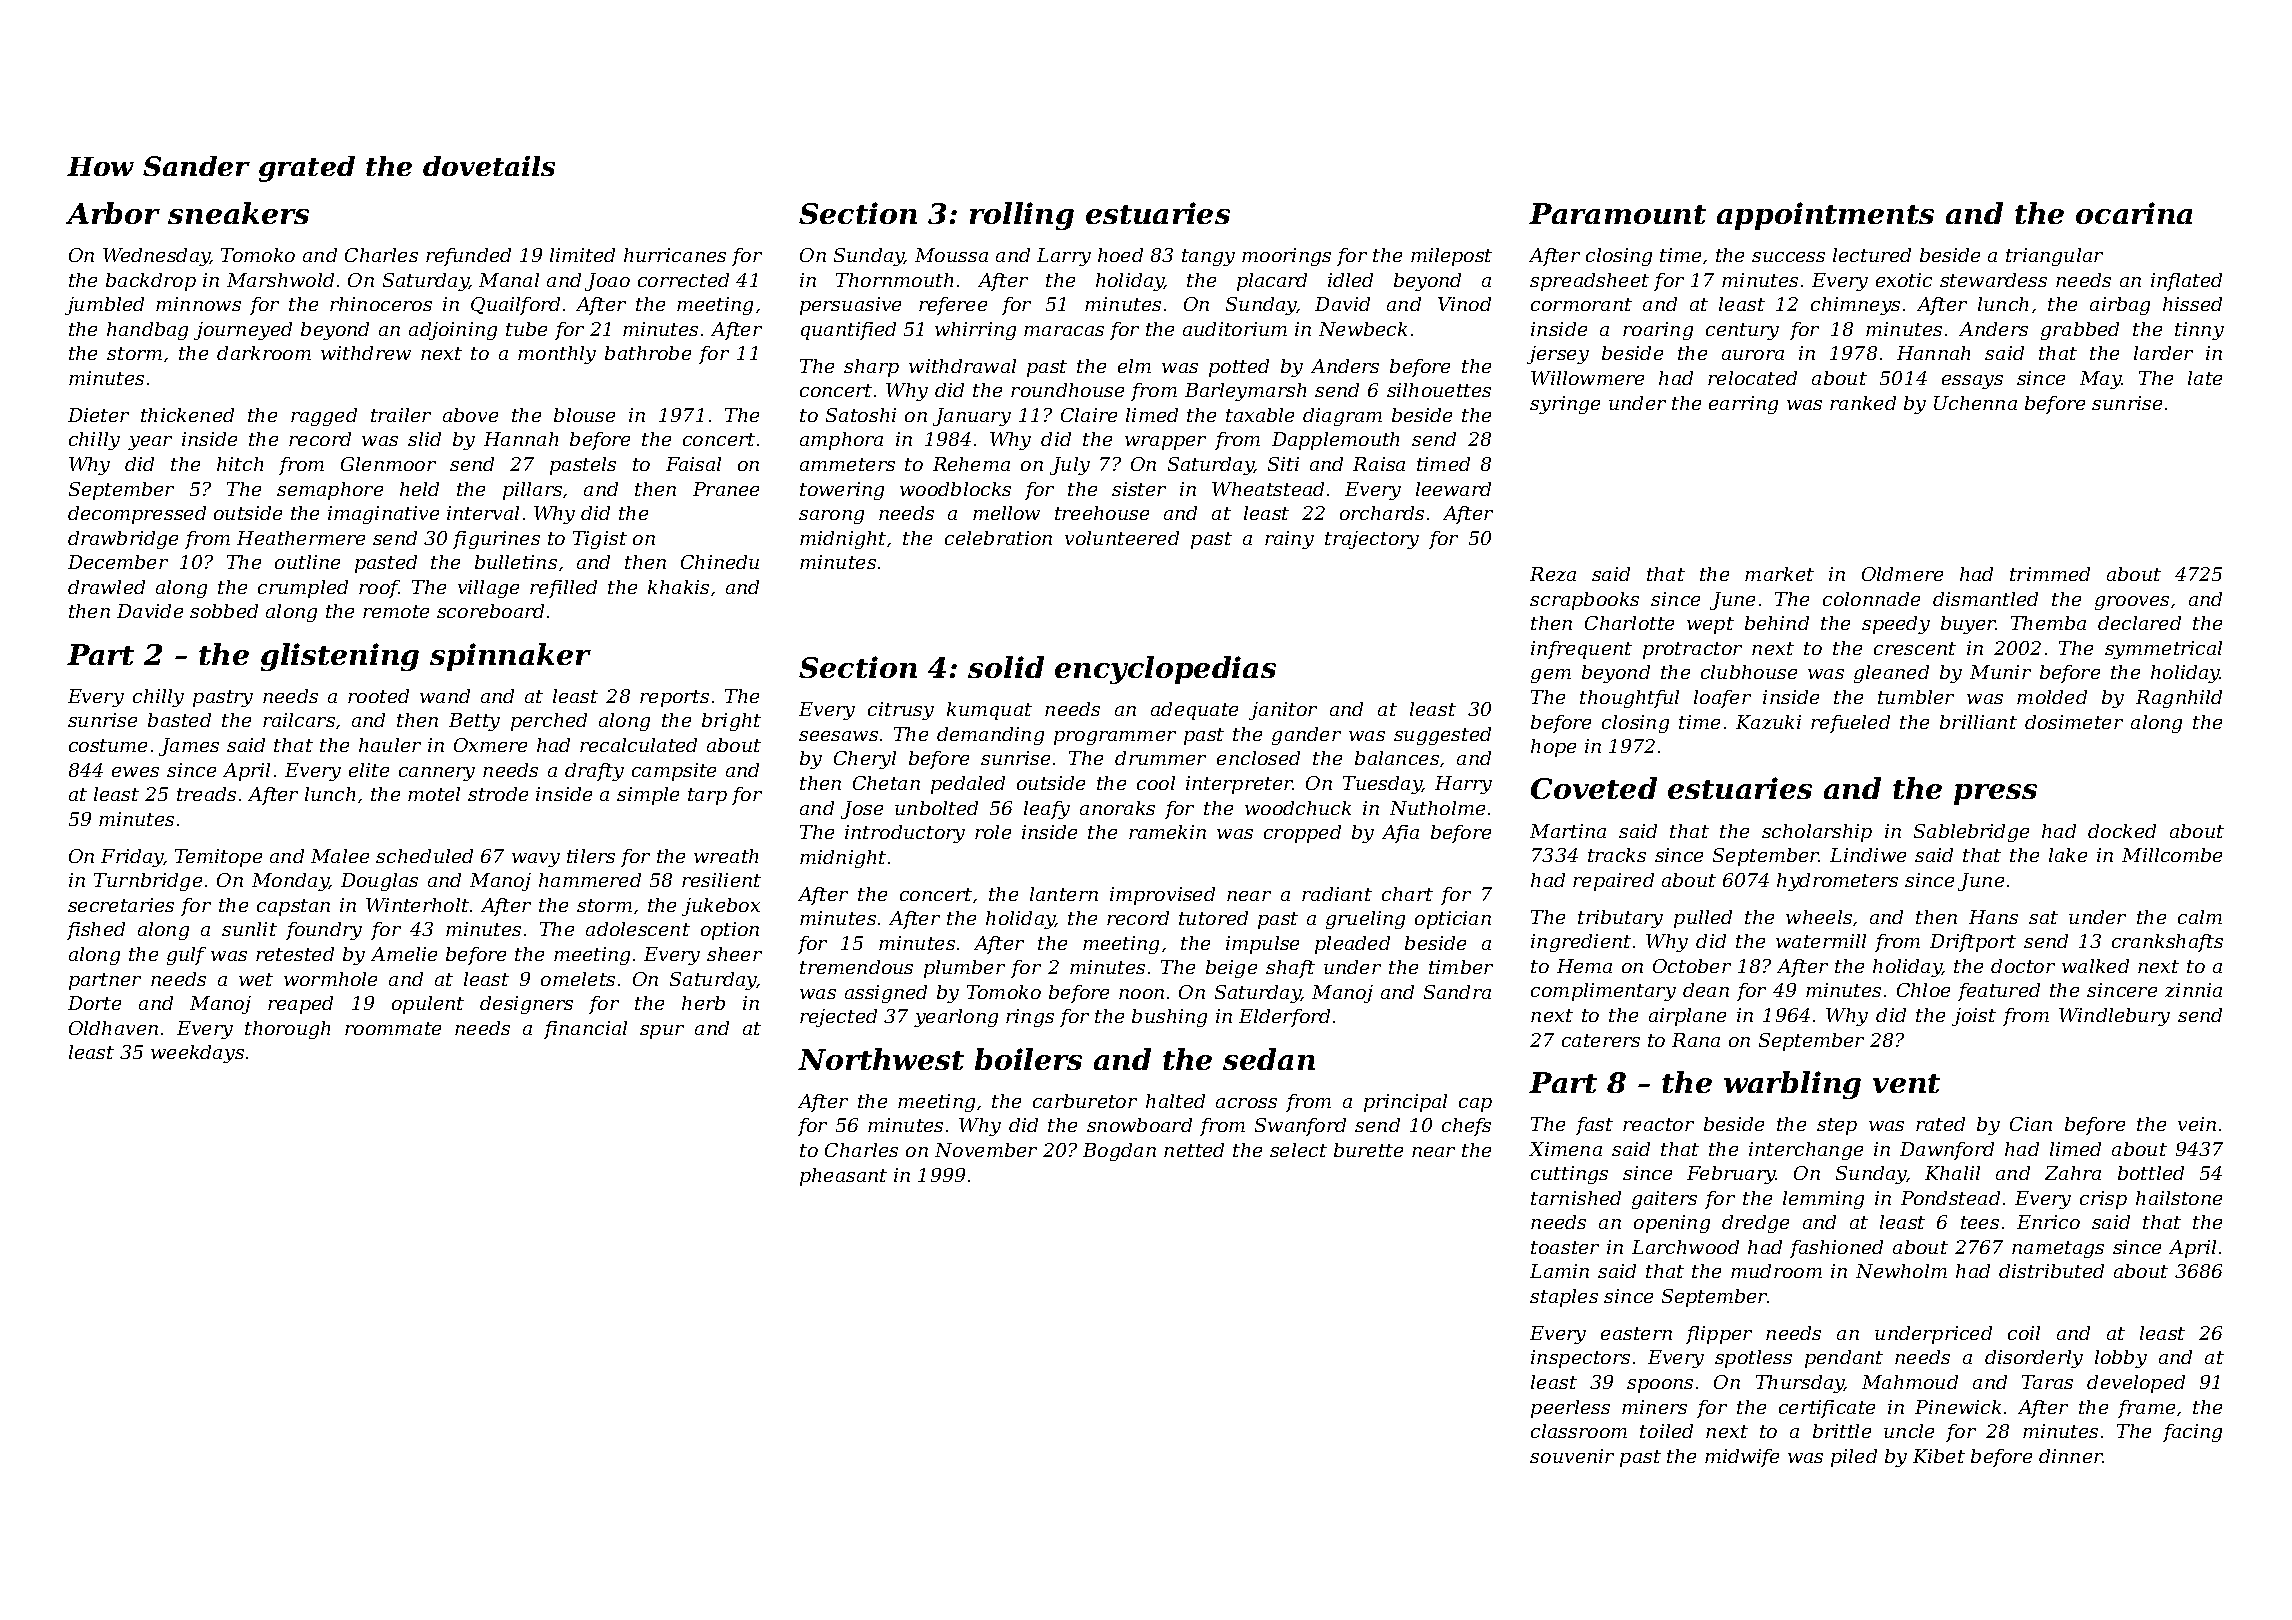 Image resolution: width=2292 pixels, height=1620 pixels. I want to click on timber, so click(1461, 967).
